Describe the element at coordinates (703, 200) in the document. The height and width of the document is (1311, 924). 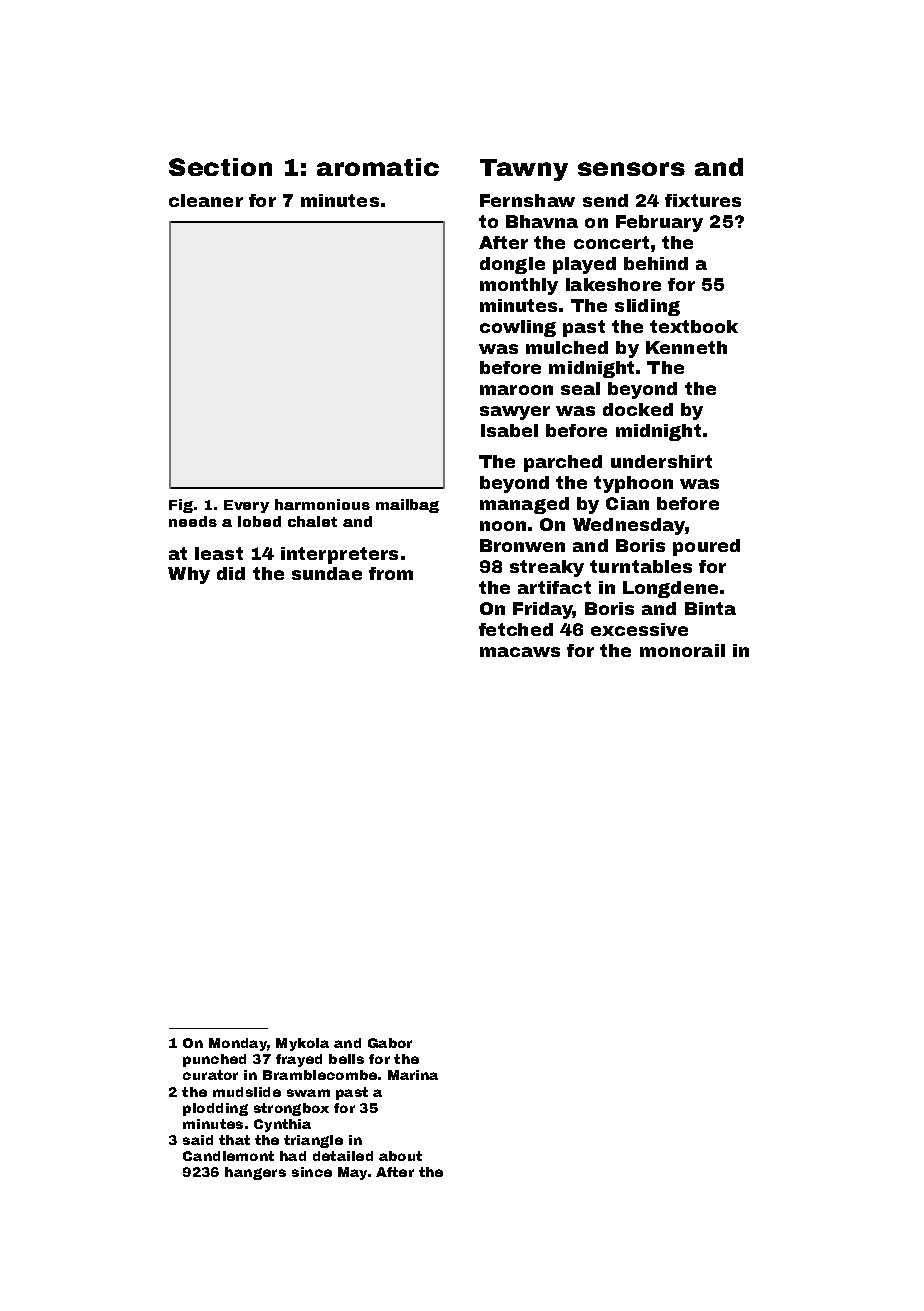
I see `fixtures` at that location.
